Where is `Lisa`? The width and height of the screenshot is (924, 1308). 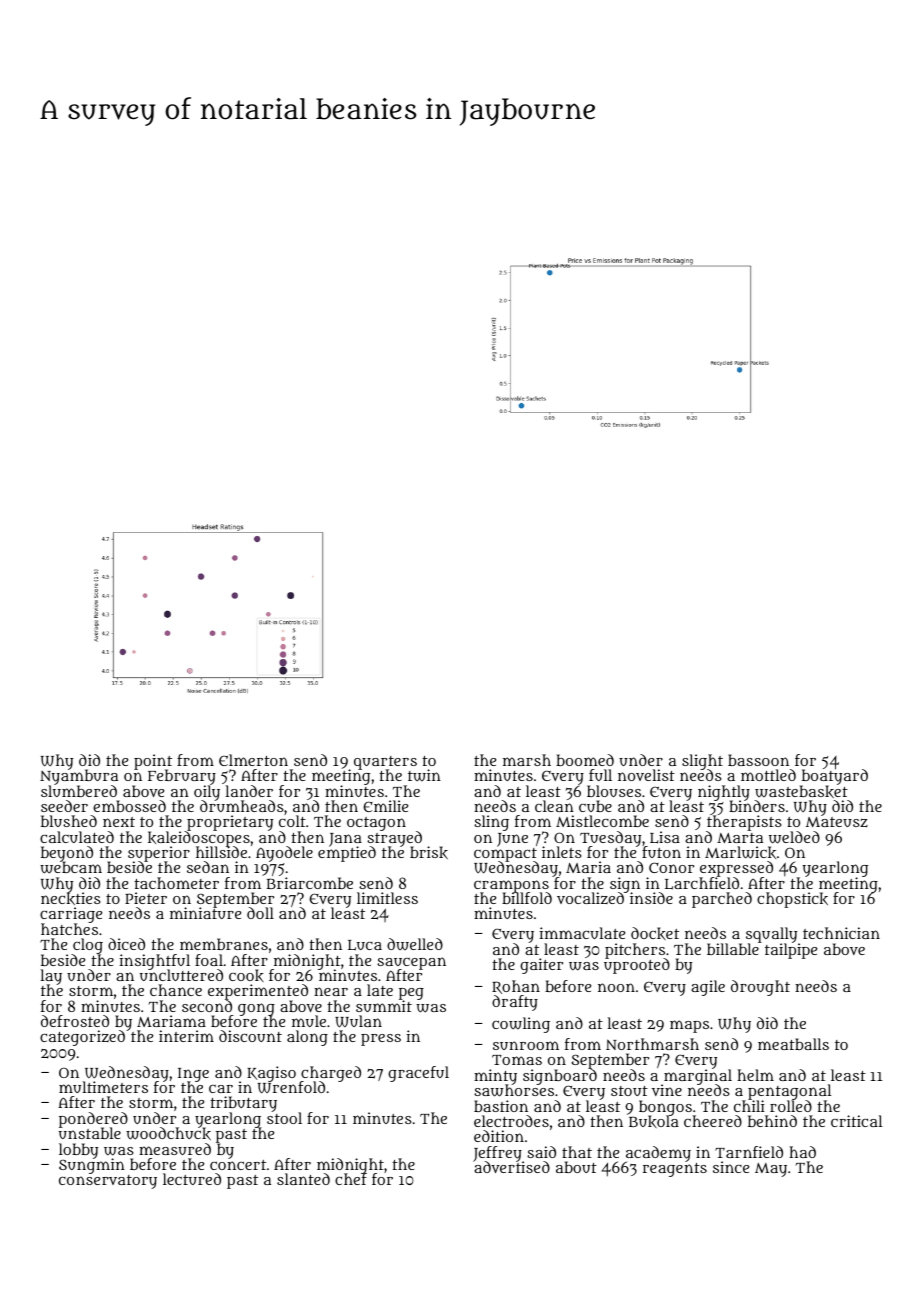
Lisa is located at coordinates (665, 837).
